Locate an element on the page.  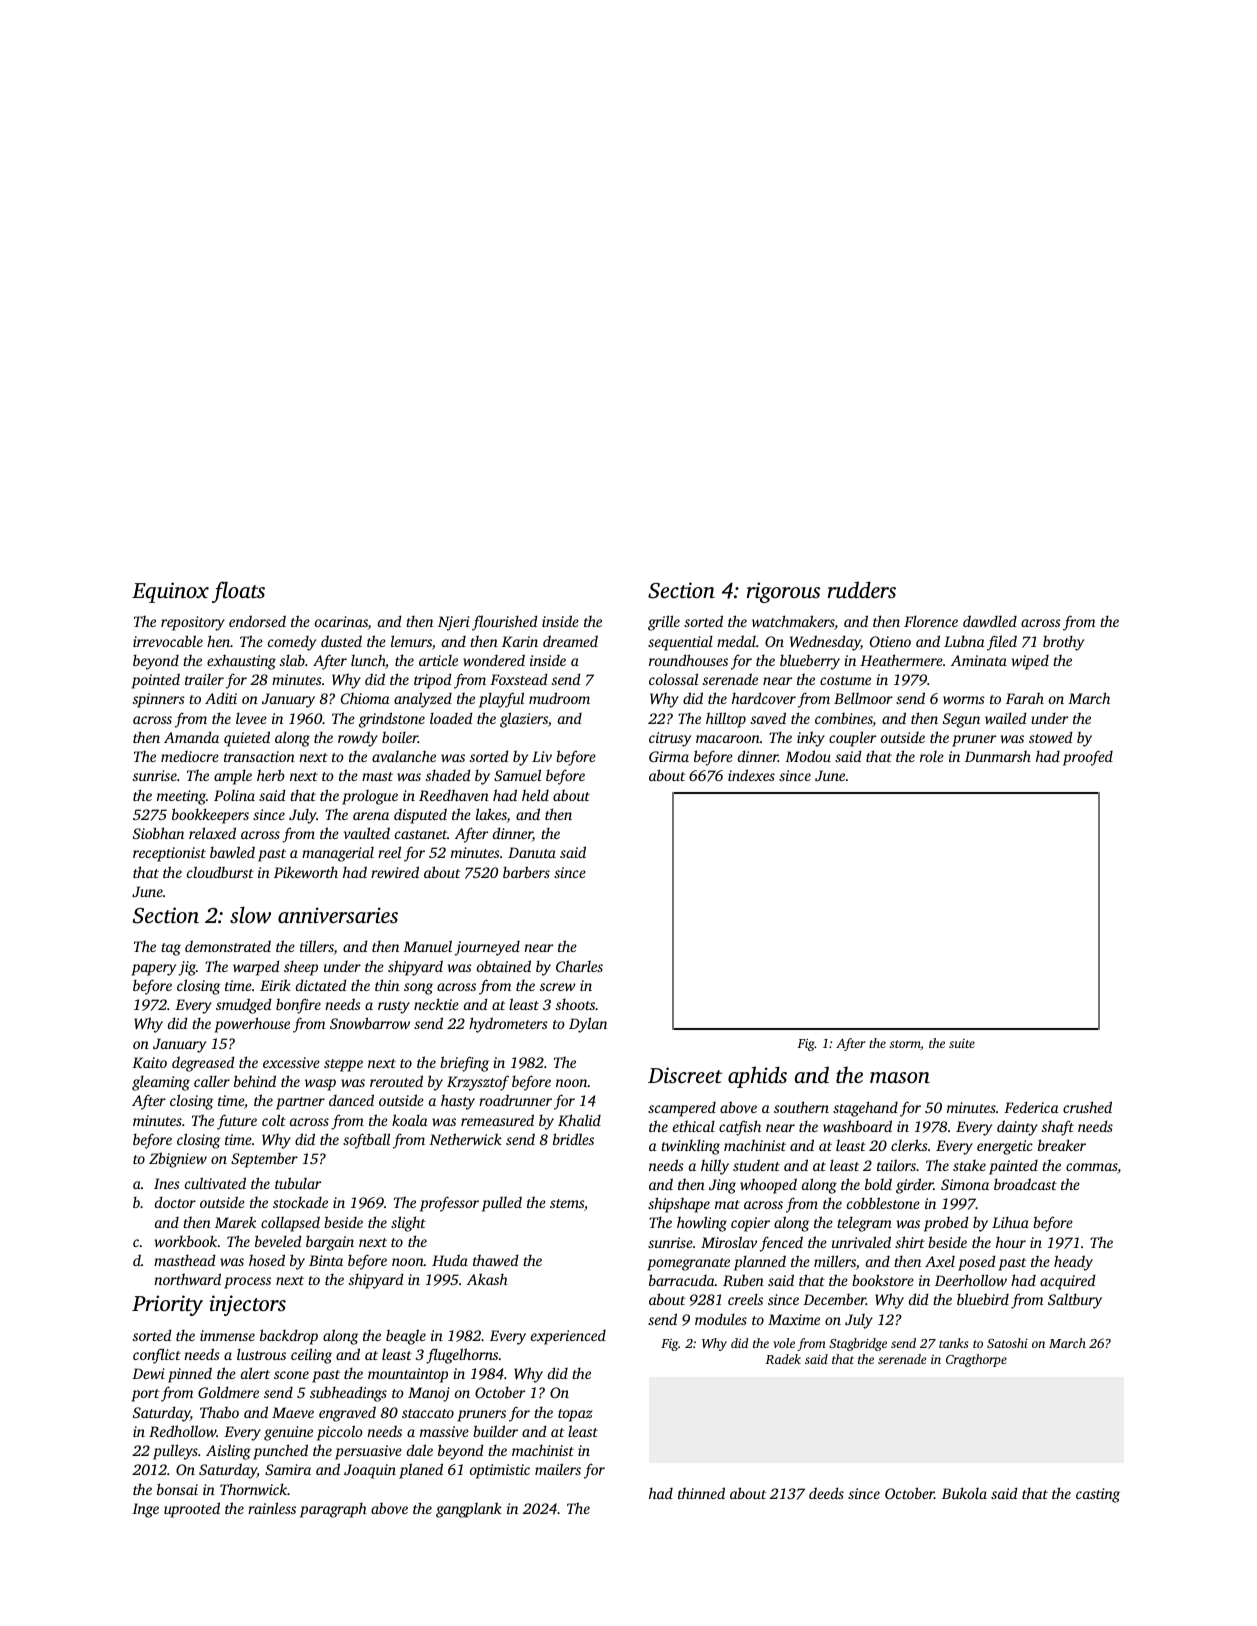
ocarinas is located at coordinates (341, 623).
